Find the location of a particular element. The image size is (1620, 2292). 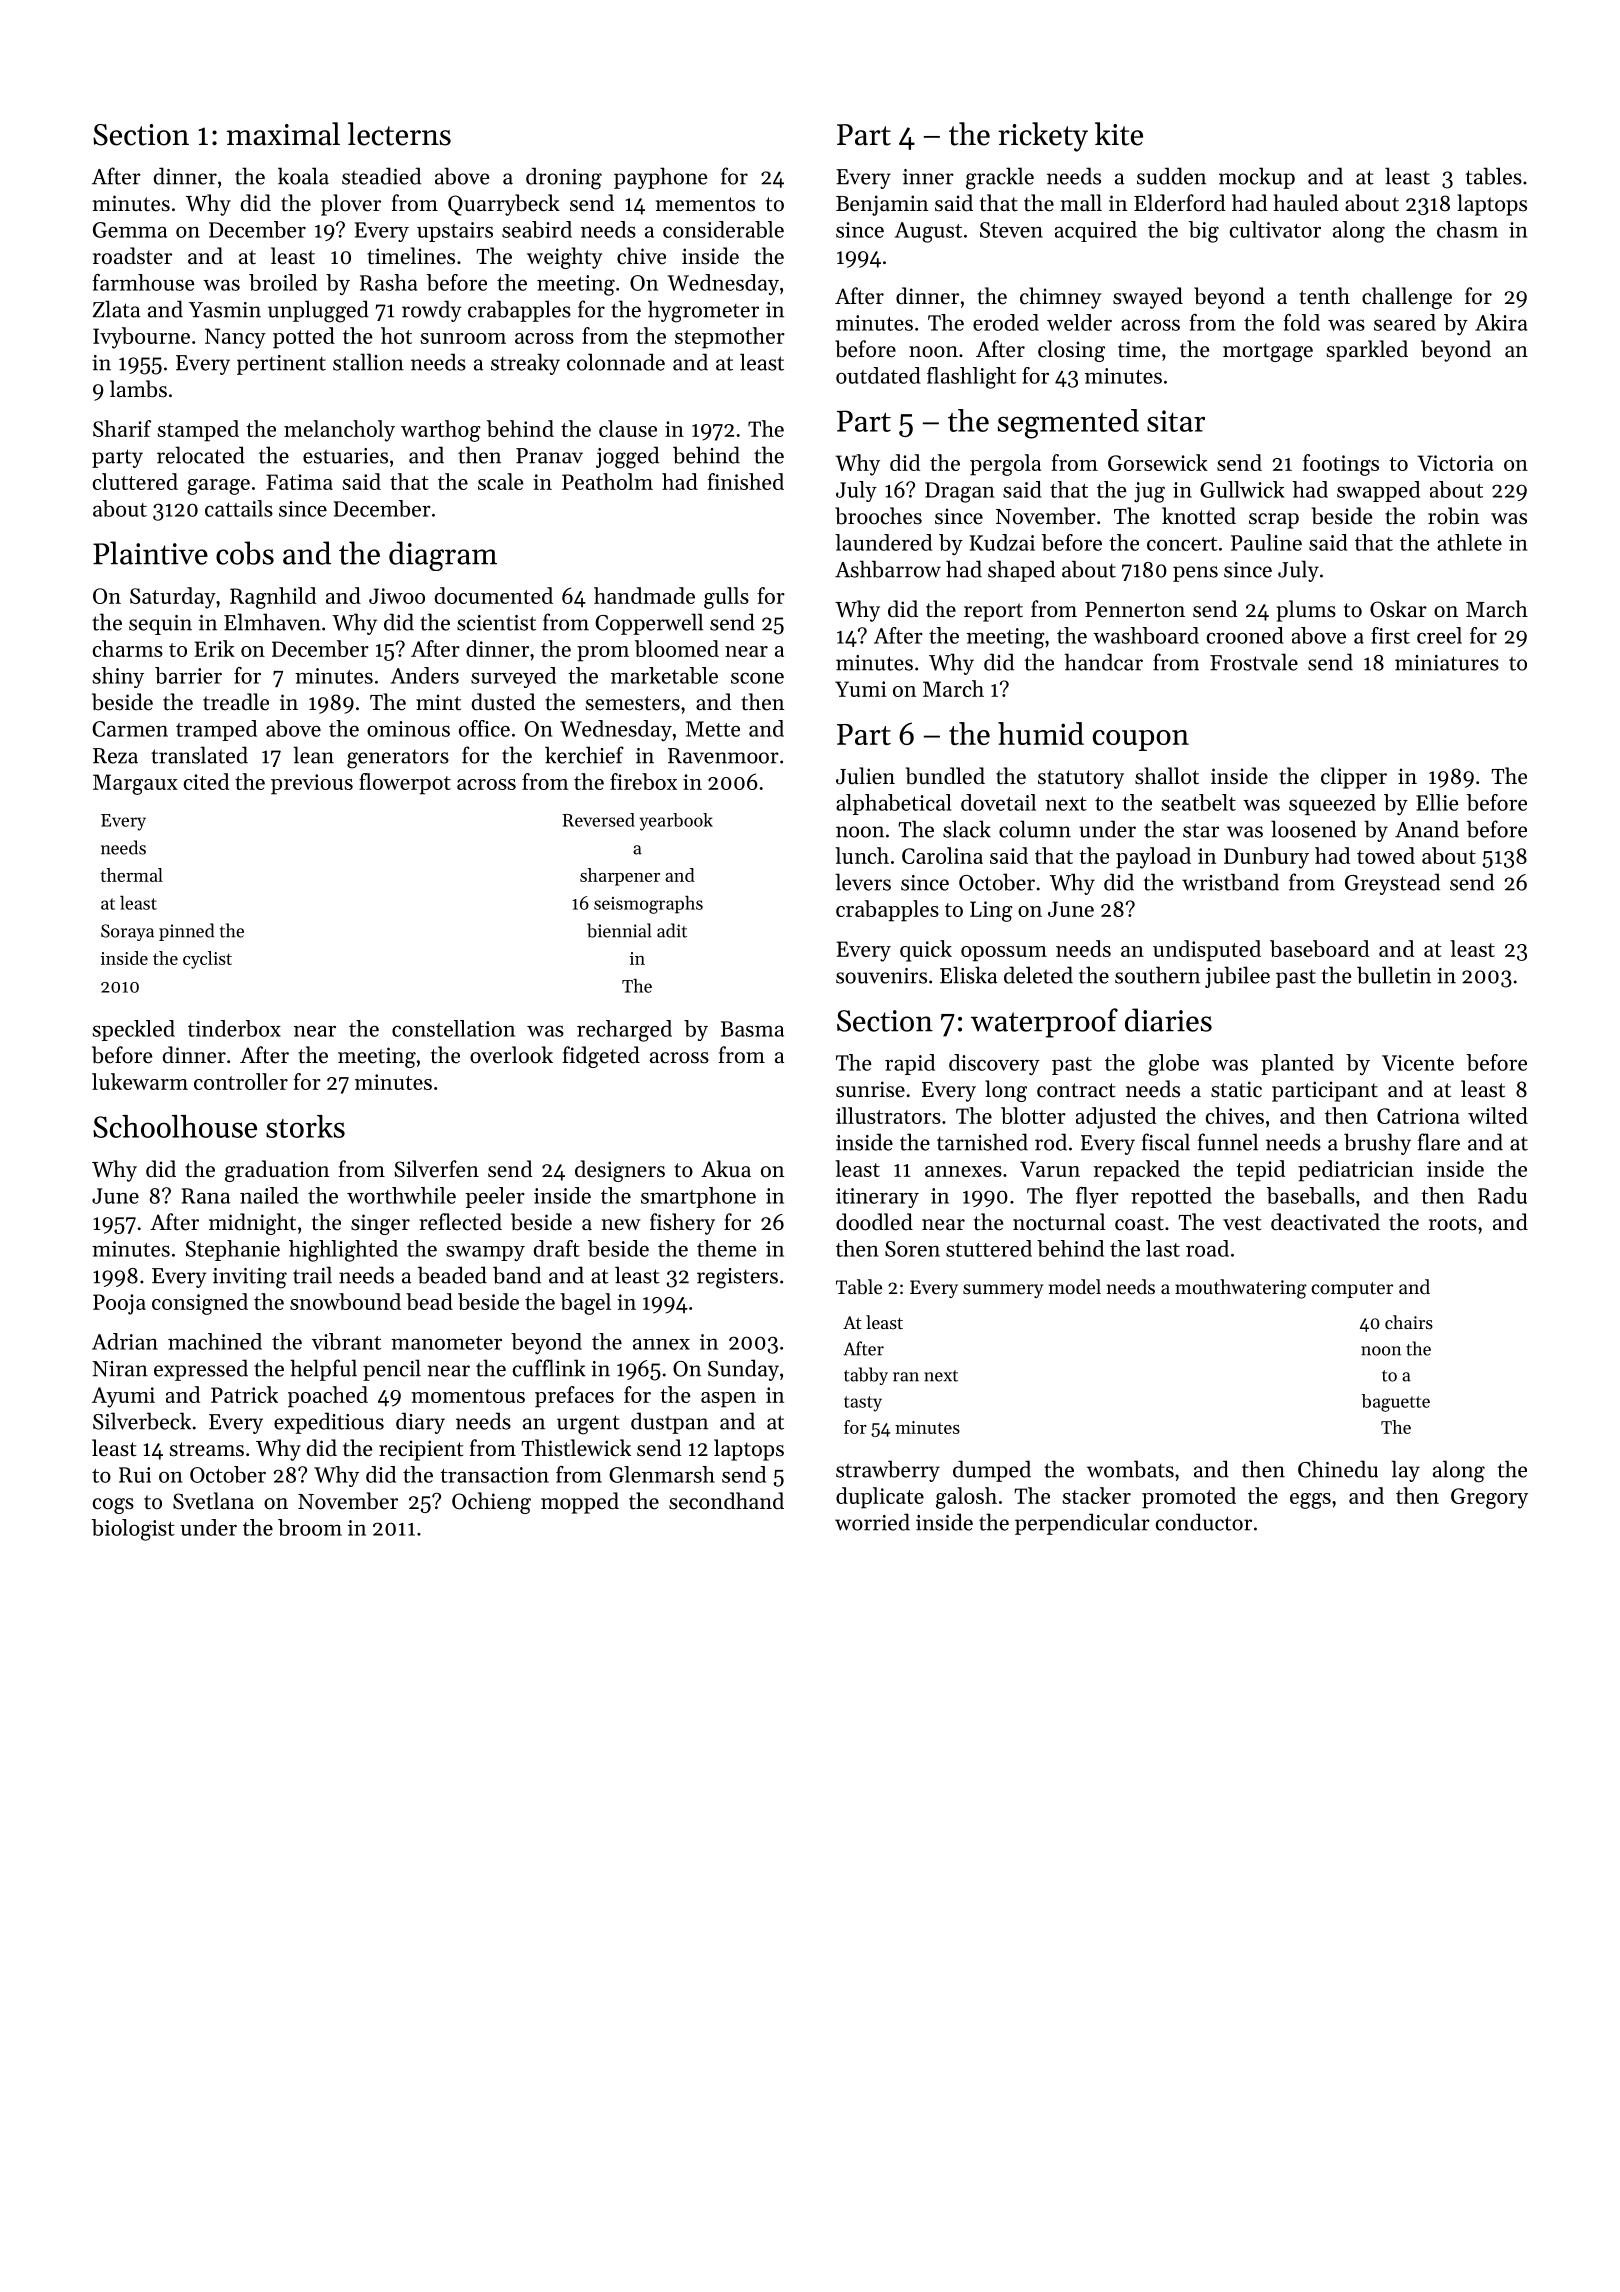

payload is located at coordinates (1153, 858).
